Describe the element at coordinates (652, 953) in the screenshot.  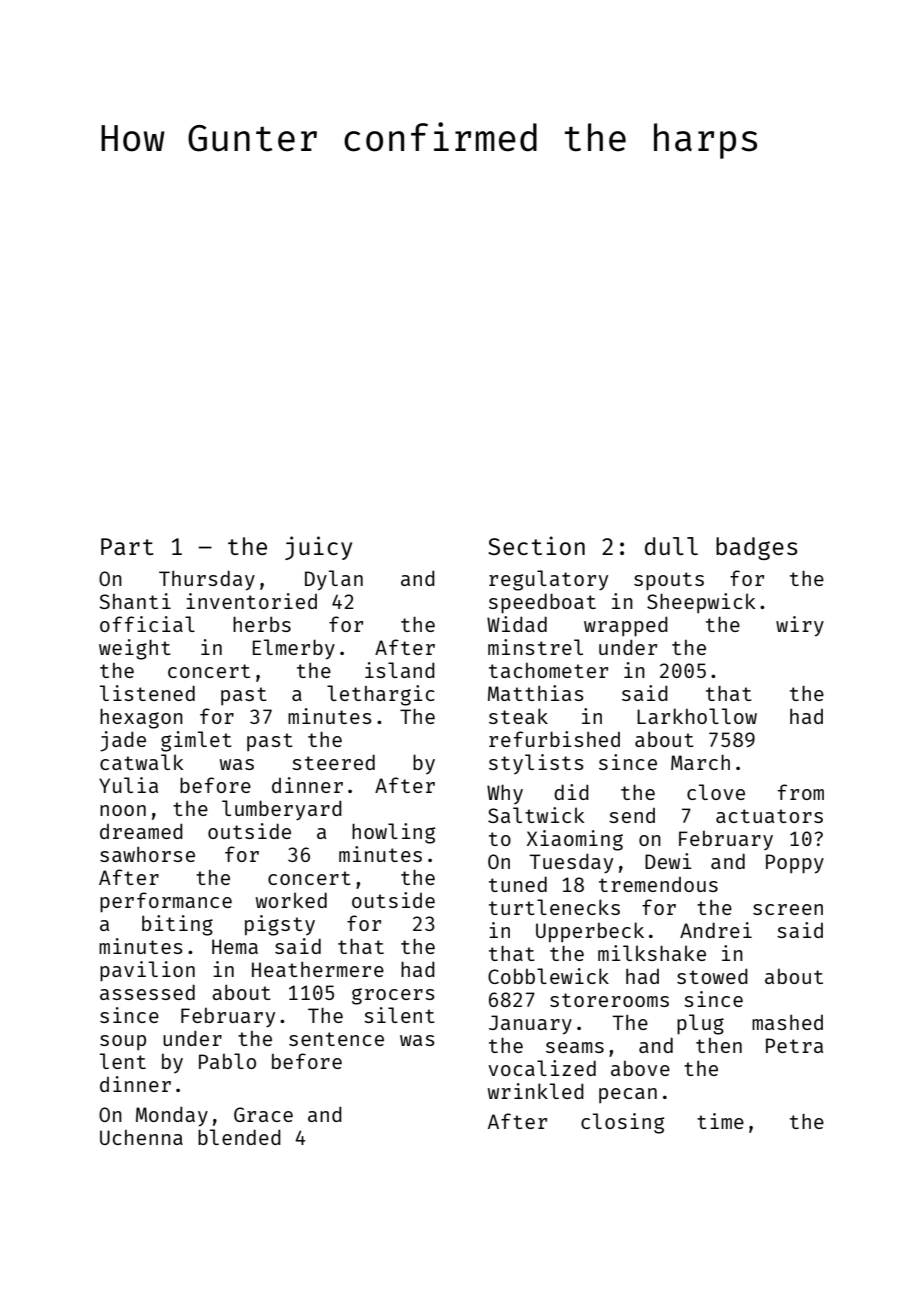
I see `milkshake` at that location.
